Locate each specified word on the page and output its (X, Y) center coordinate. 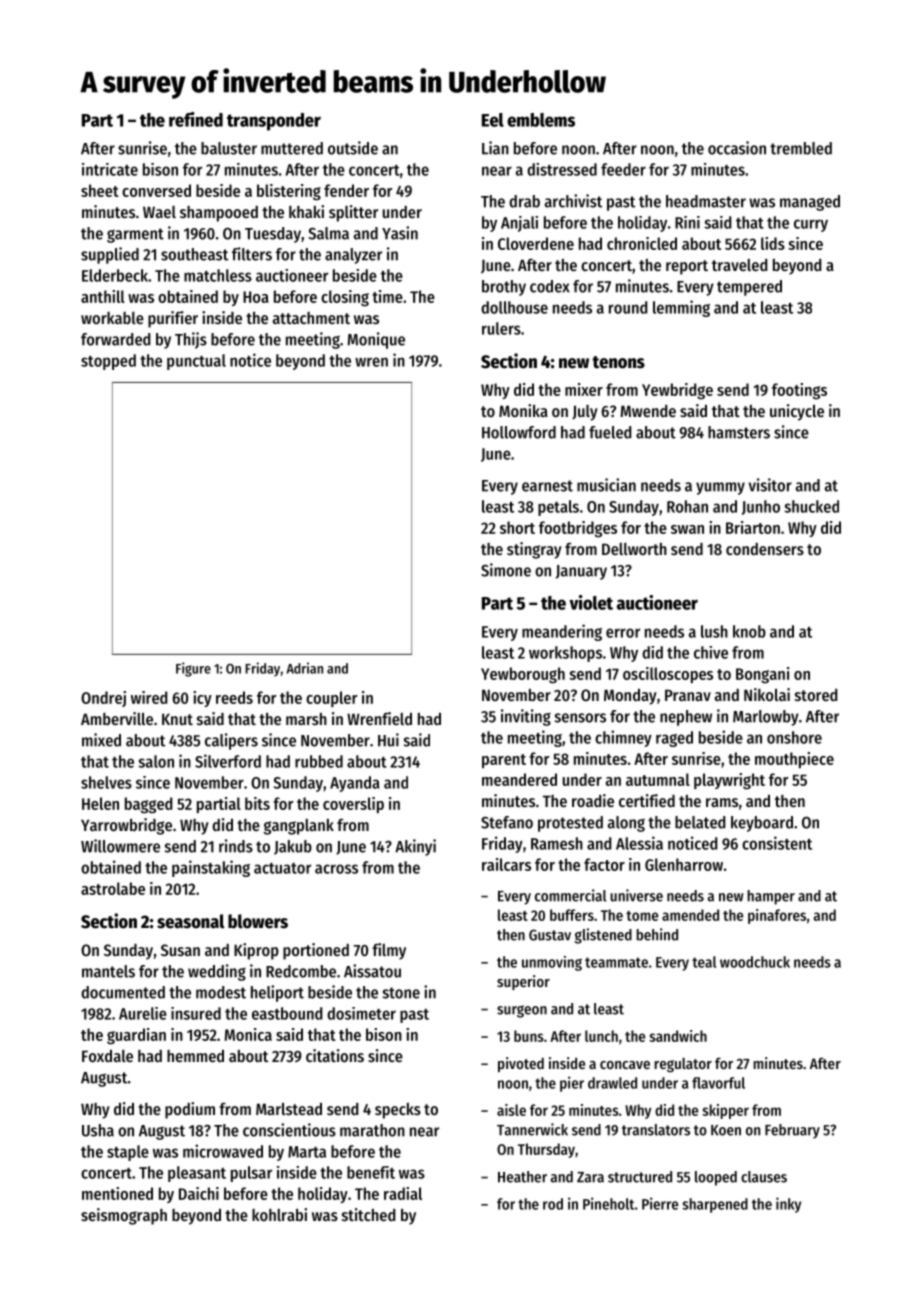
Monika (523, 410)
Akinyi (415, 847)
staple (128, 1153)
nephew (686, 718)
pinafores (777, 916)
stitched (369, 1214)
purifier (173, 319)
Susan (180, 950)
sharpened (715, 1205)
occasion (737, 148)
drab (524, 201)
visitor (770, 485)
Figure (193, 669)
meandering (562, 632)
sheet (100, 190)
